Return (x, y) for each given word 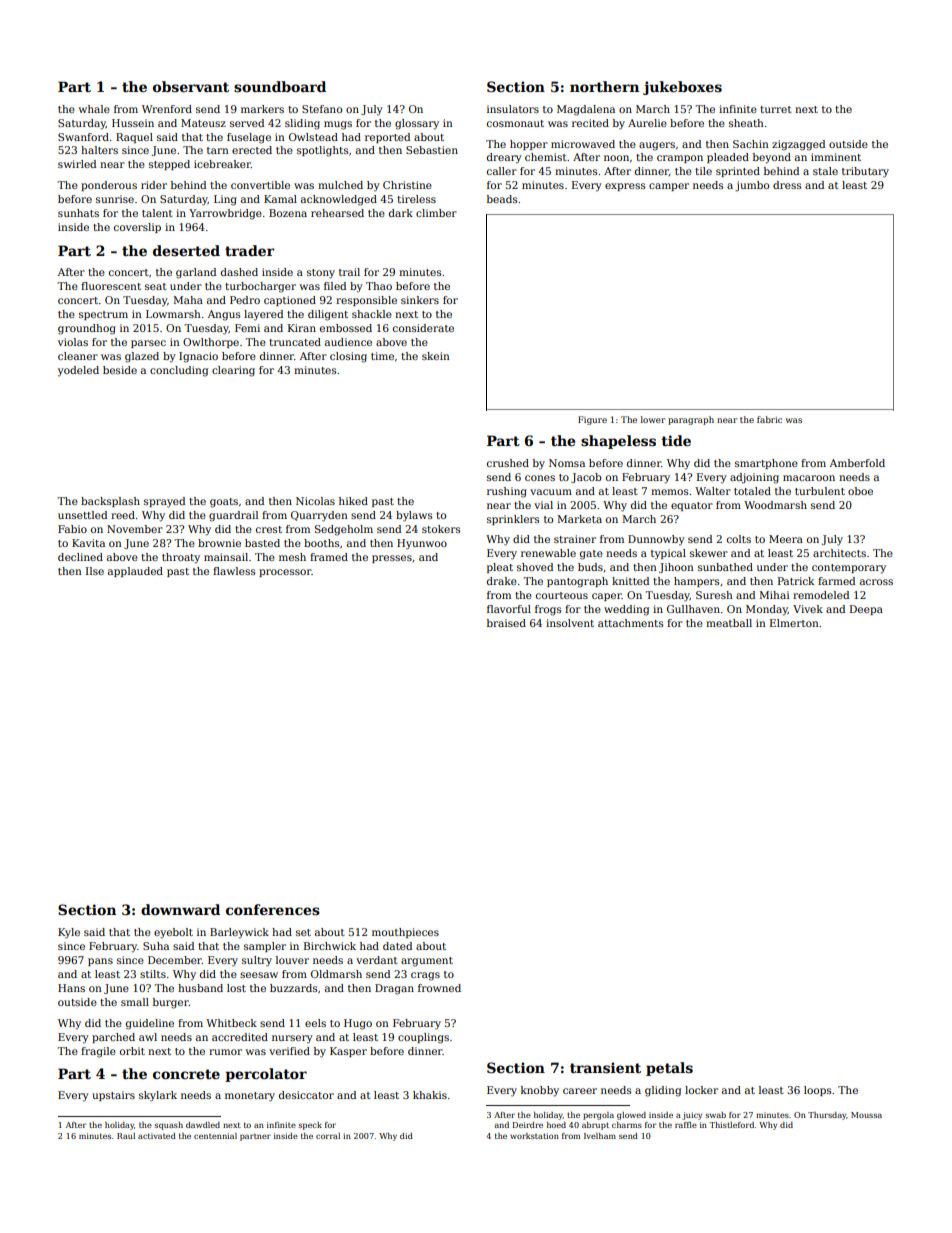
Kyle (69, 933)
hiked (353, 501)
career (580, 1091)
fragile (98, 1052)
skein (436, 356)
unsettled (82, 515)
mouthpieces (405, 933)
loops (817, 1091)
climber (436, 213)
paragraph (691, 420)
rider (154, 185)
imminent (836, 157)
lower (653, 419)
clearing (233, 371)
